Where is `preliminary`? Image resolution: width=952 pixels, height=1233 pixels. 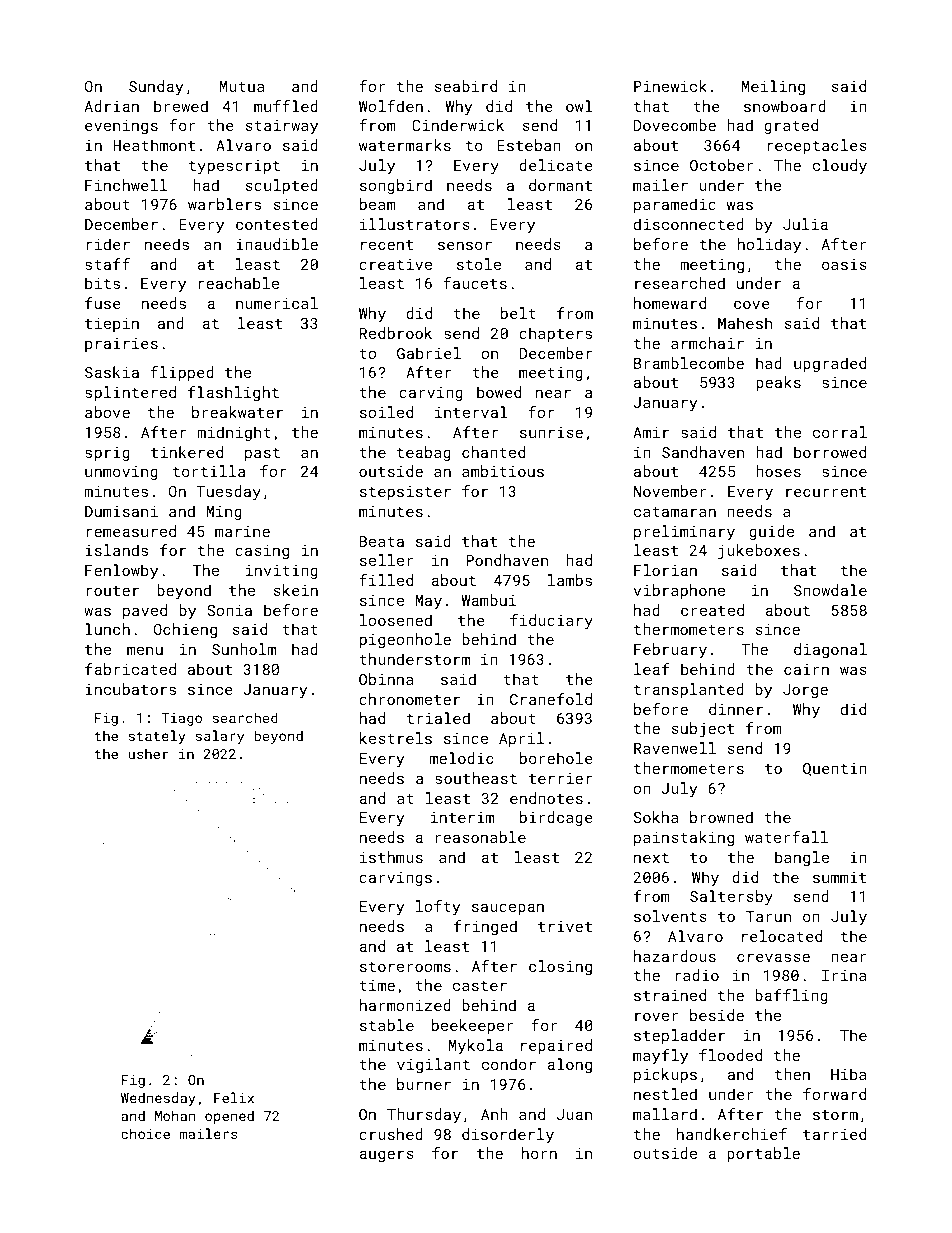
preliminary is located at coordinates (684, 533).
